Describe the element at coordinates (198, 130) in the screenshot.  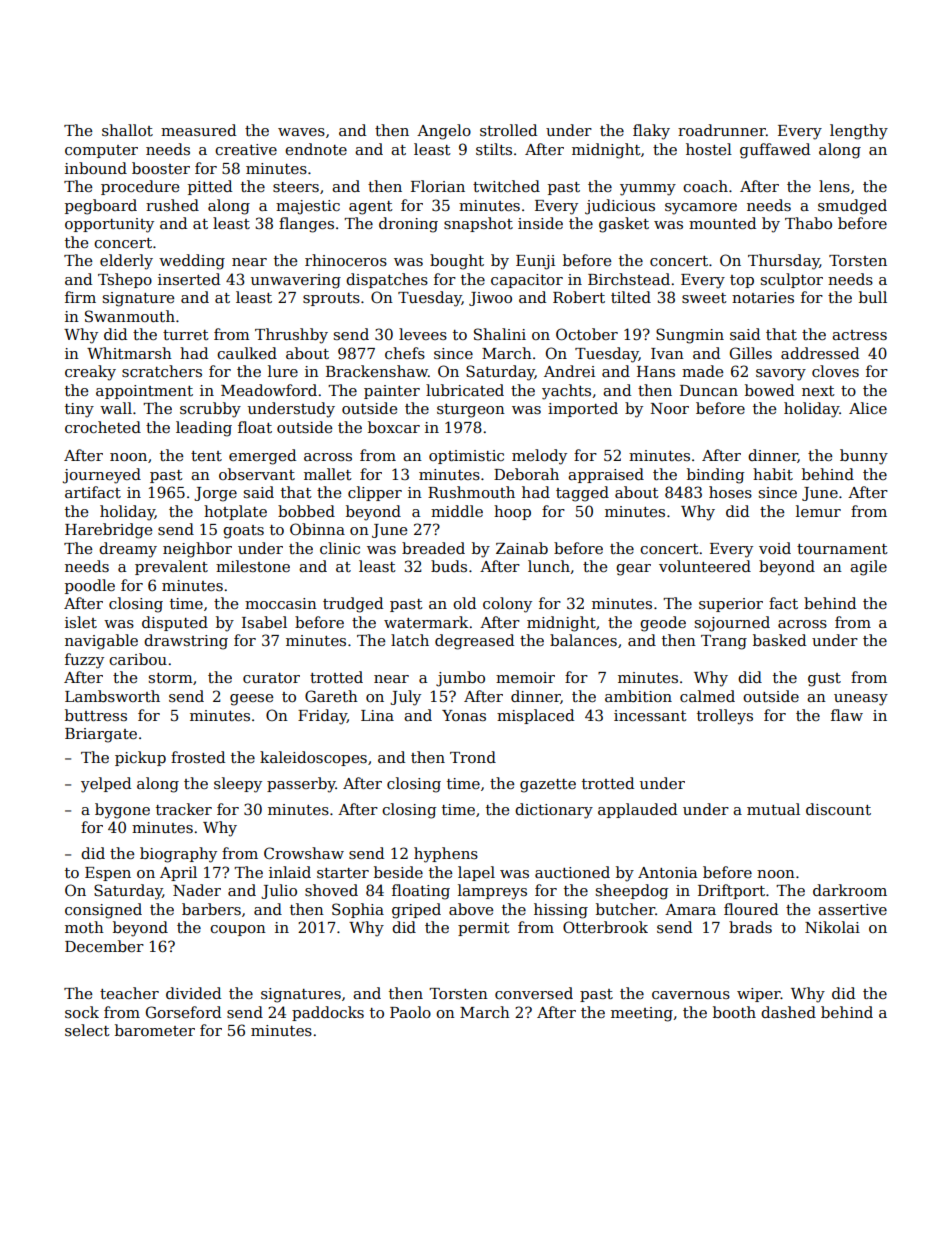
I see `measured` at that location.
